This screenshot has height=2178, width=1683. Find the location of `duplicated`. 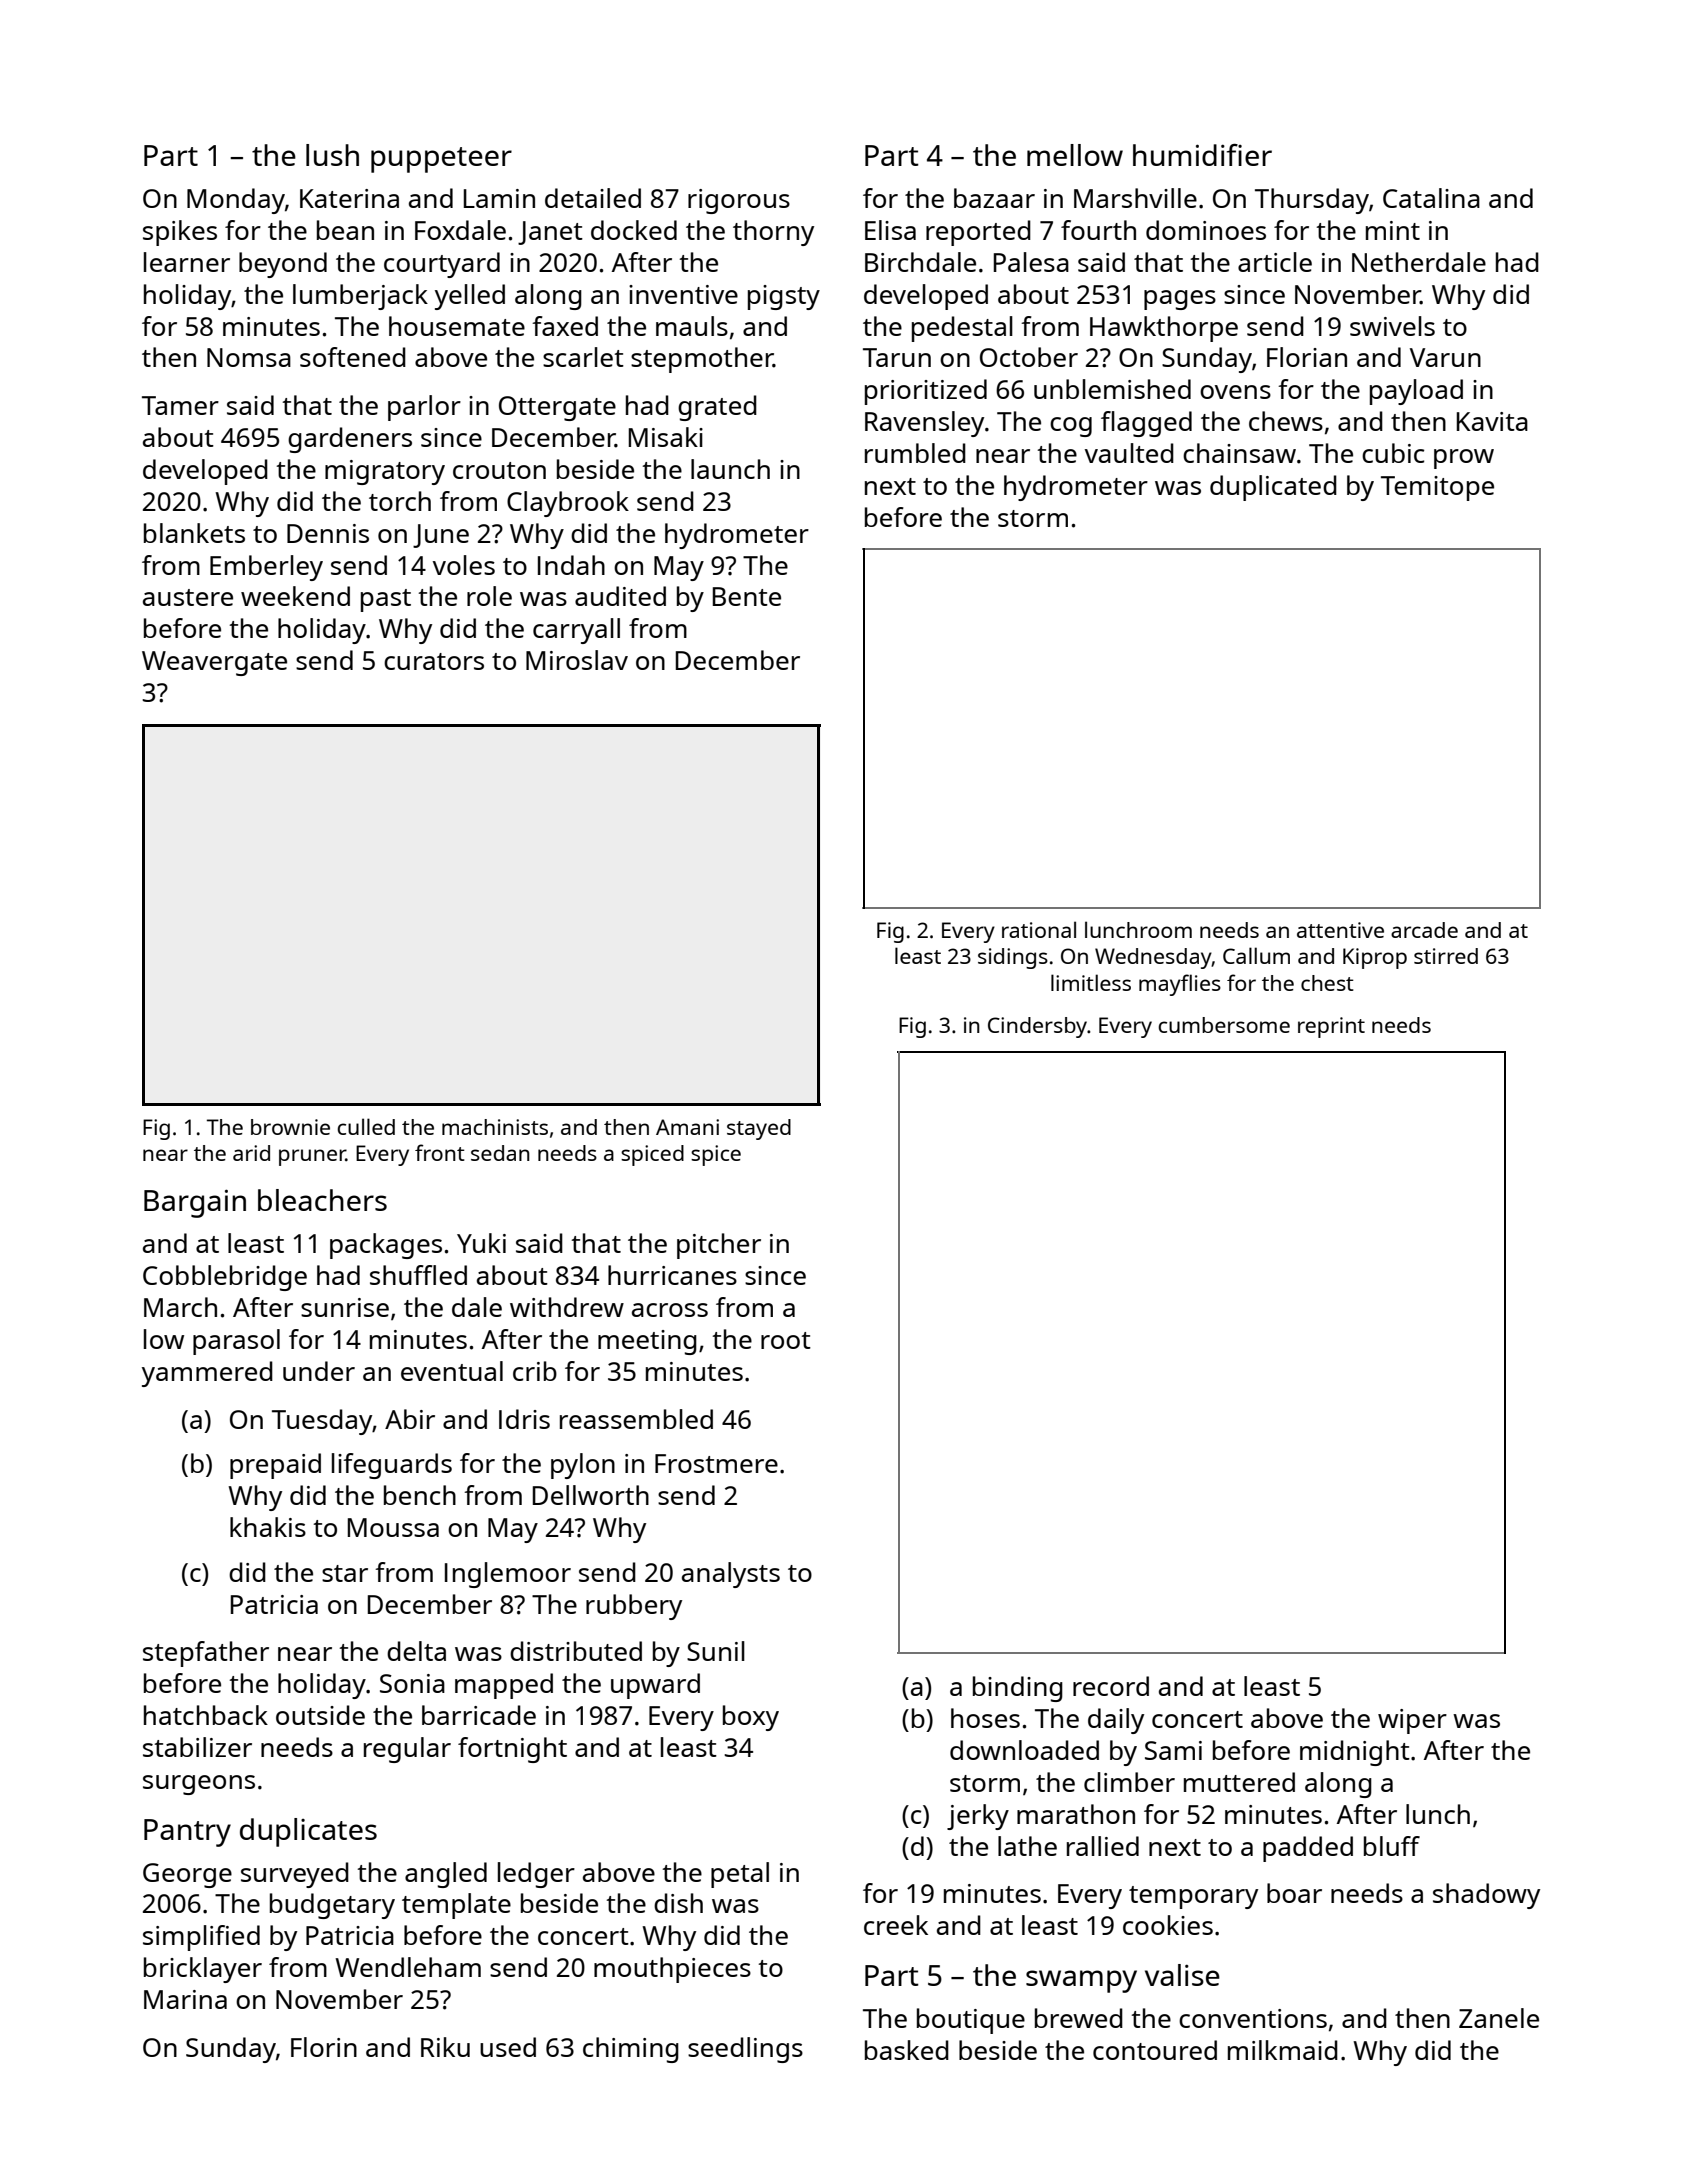

duplicated is located at coordinates (1273, 488).
